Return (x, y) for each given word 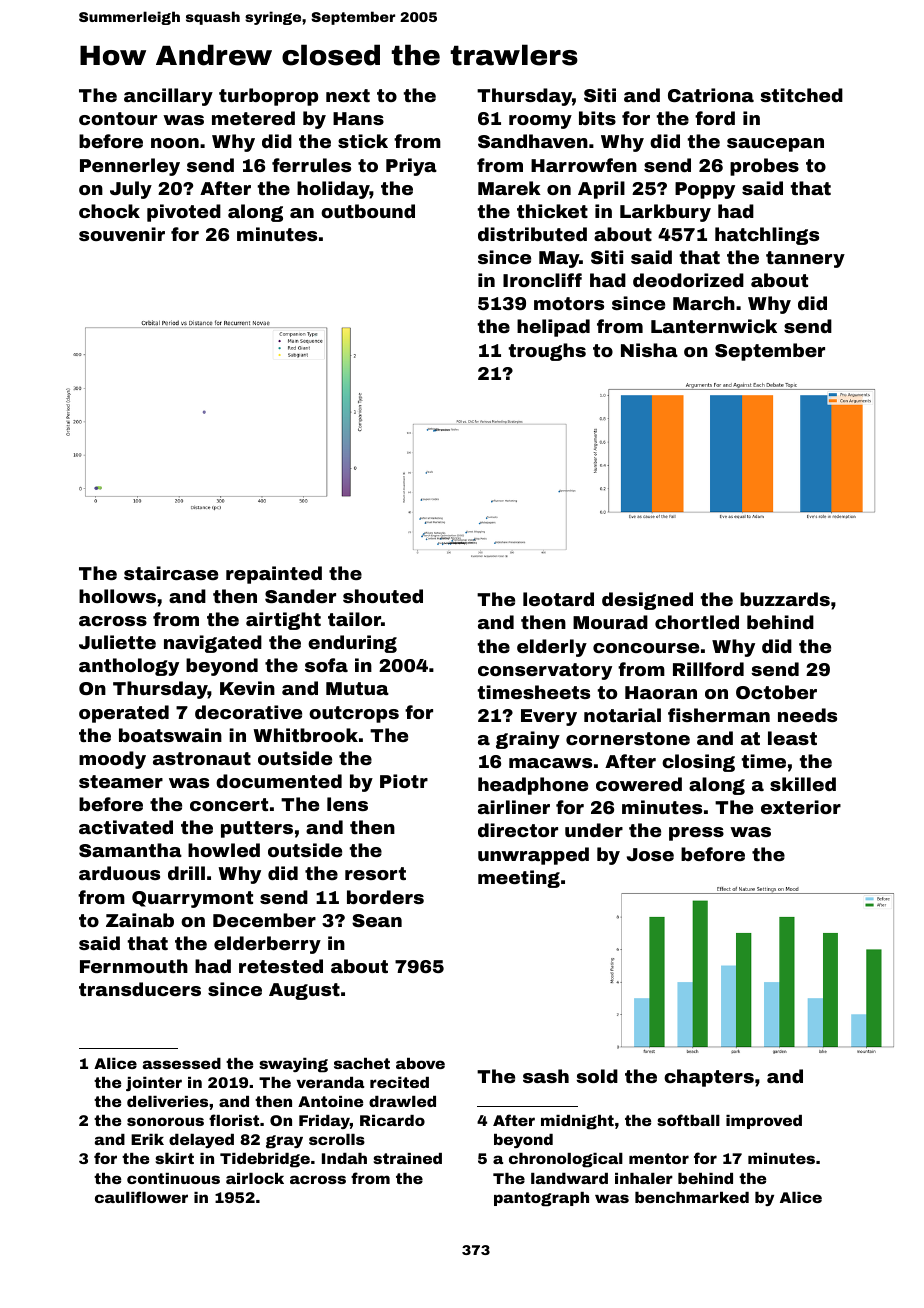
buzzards (785, 599)
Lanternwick (714, 326)
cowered (639, 784)
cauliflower (141, 1197)
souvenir (122, 234)
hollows (117, 596)
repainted (274, 575)
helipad (553, 328)
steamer (121, 781)
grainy (528, 740)
